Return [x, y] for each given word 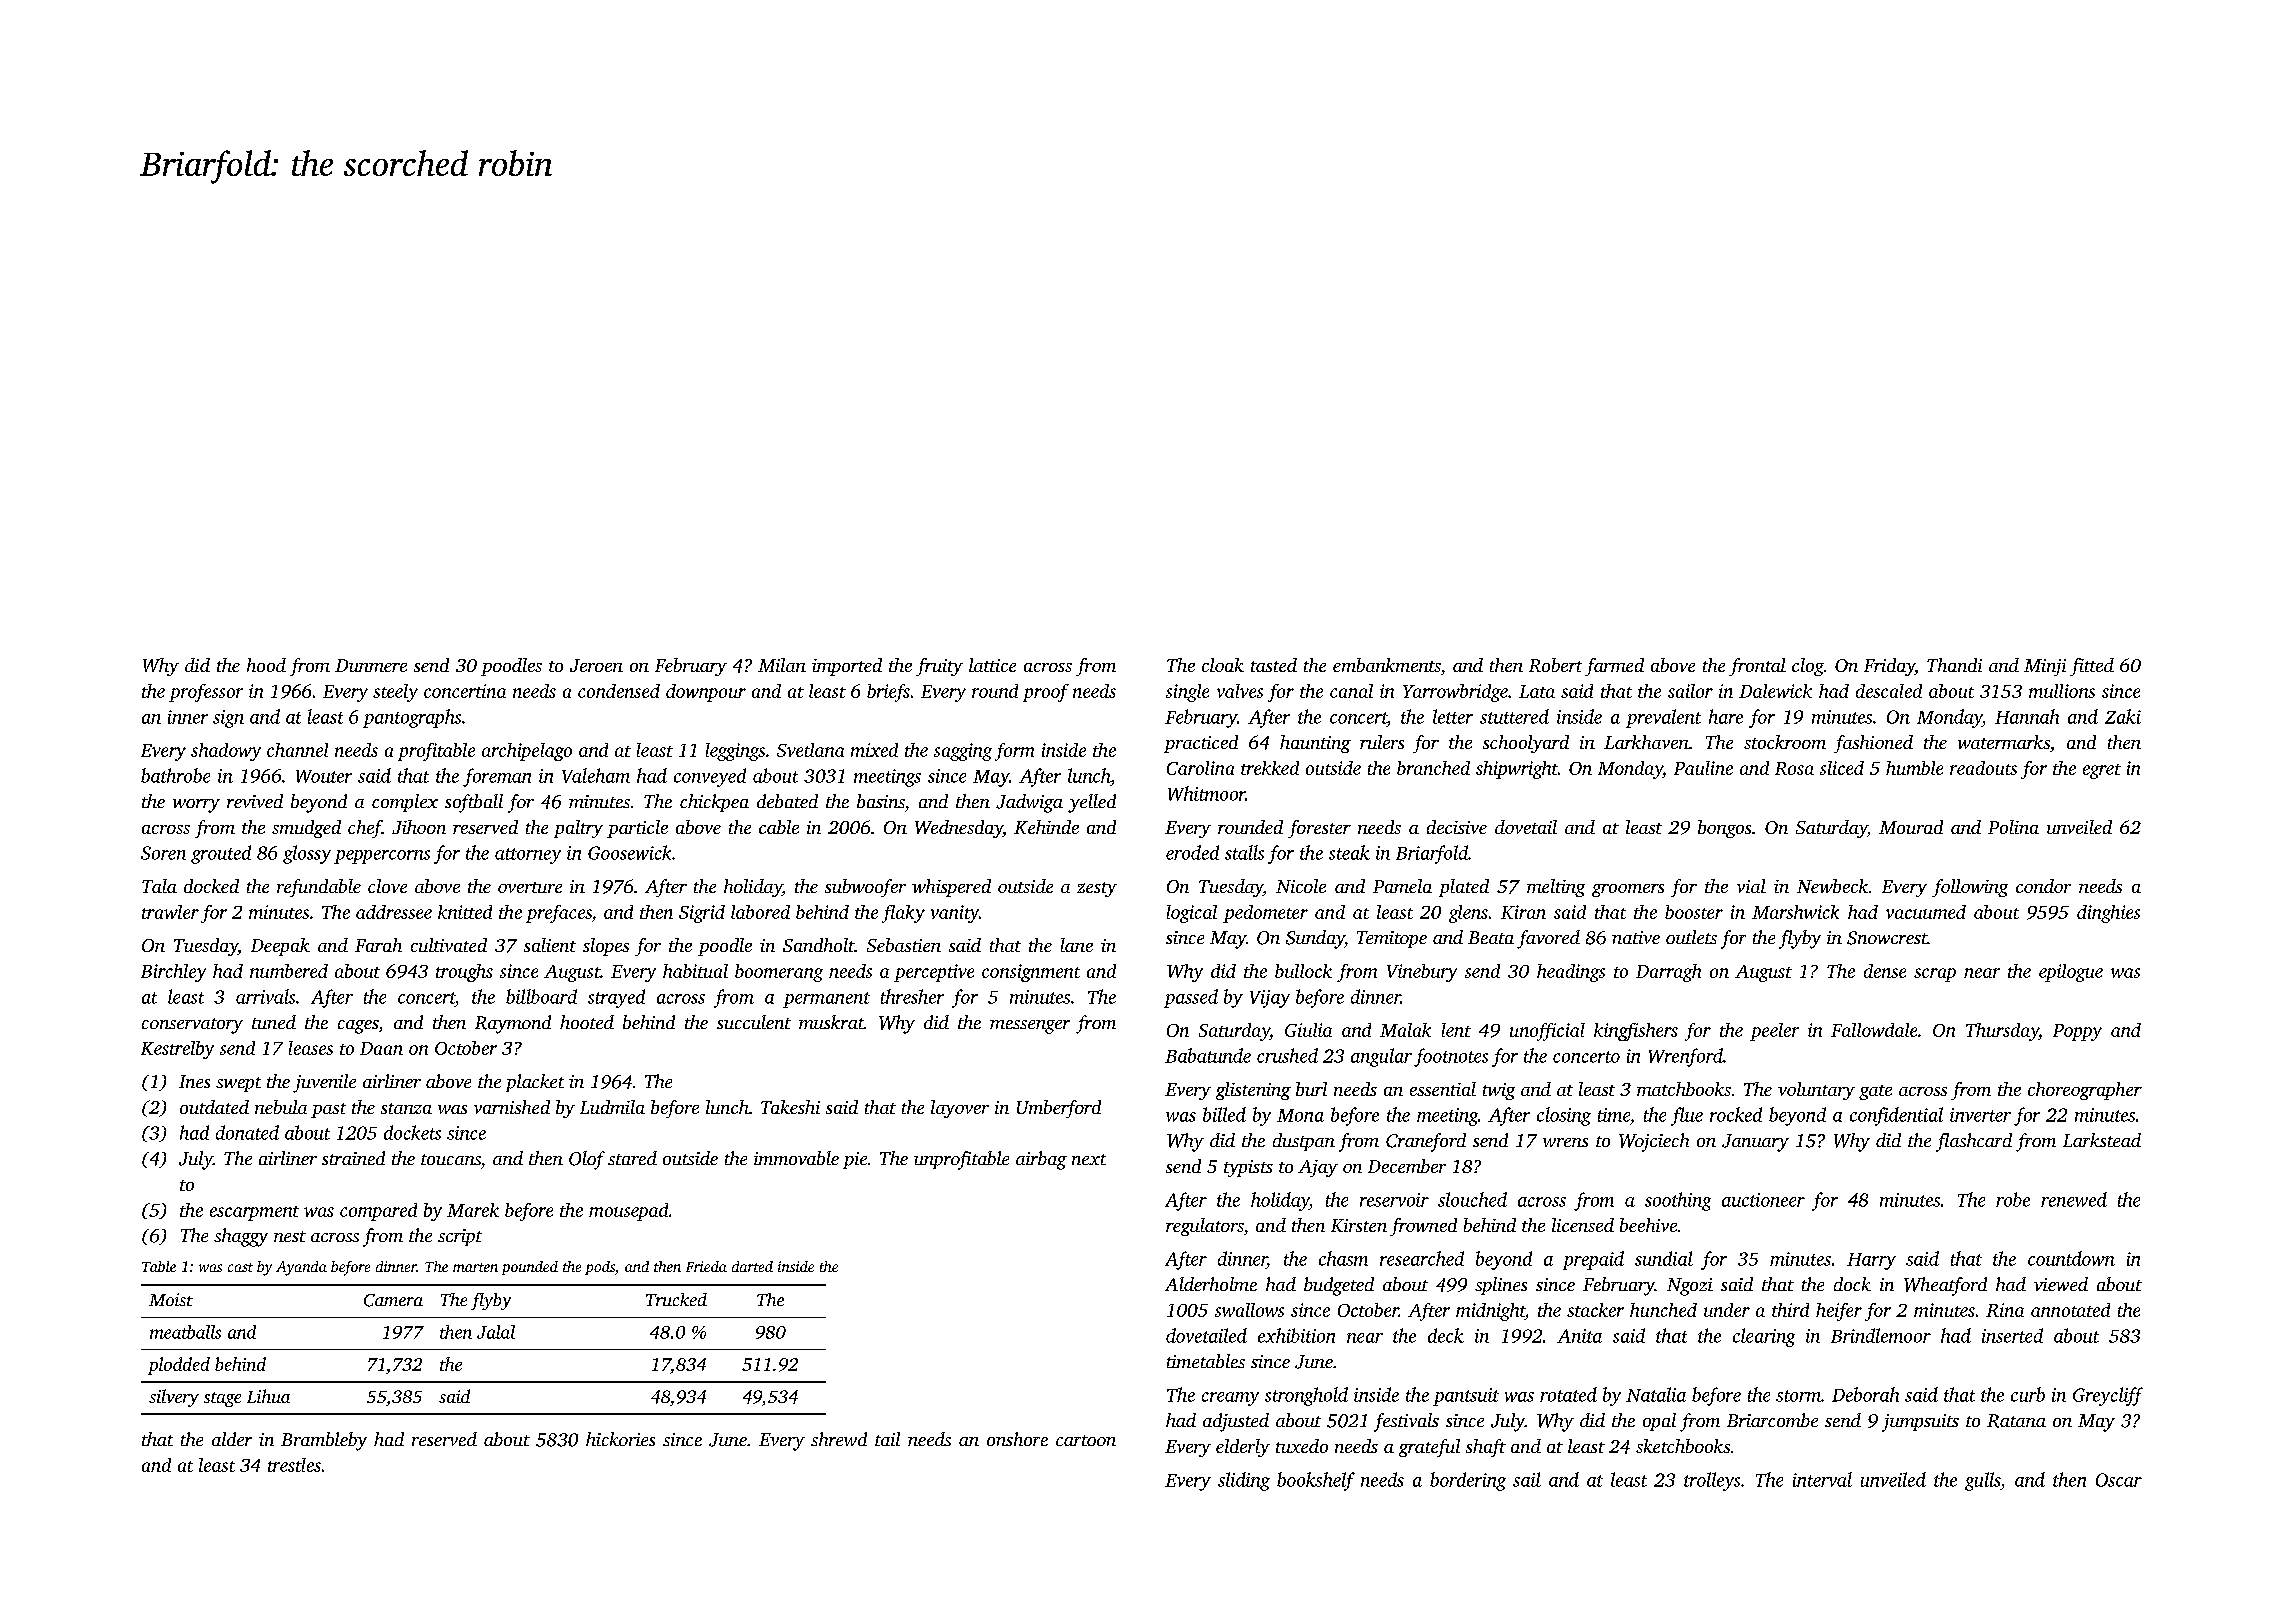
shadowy [226, 752]
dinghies [2108, 914]
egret [2102, 771]
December [1407, 1166]
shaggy [241, 1237]
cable [779, 827]
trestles [294, 1465]
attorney [528, 856]
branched [1433, 768]
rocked [1736, 1114]
